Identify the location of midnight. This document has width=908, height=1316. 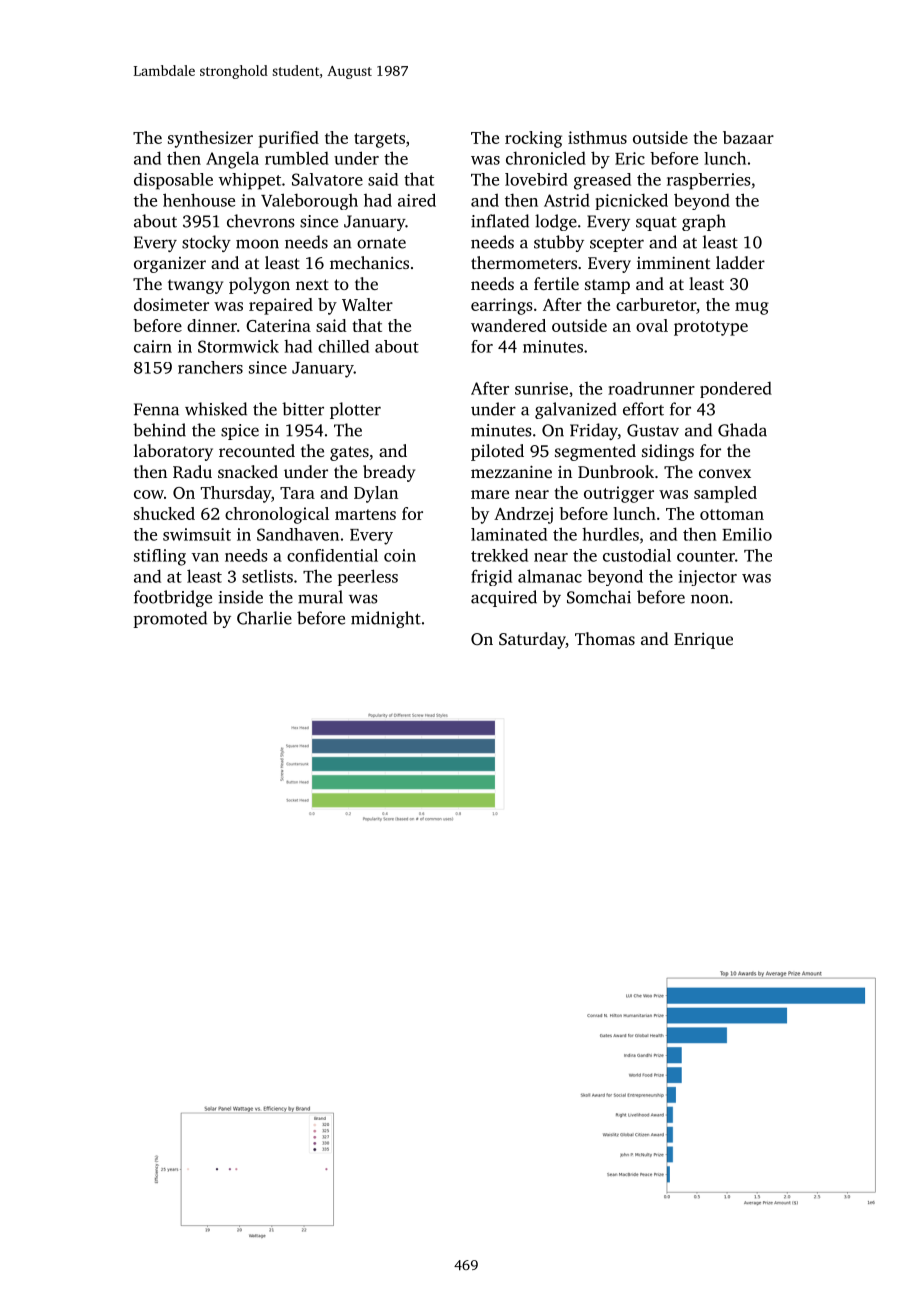
(386, 619).
